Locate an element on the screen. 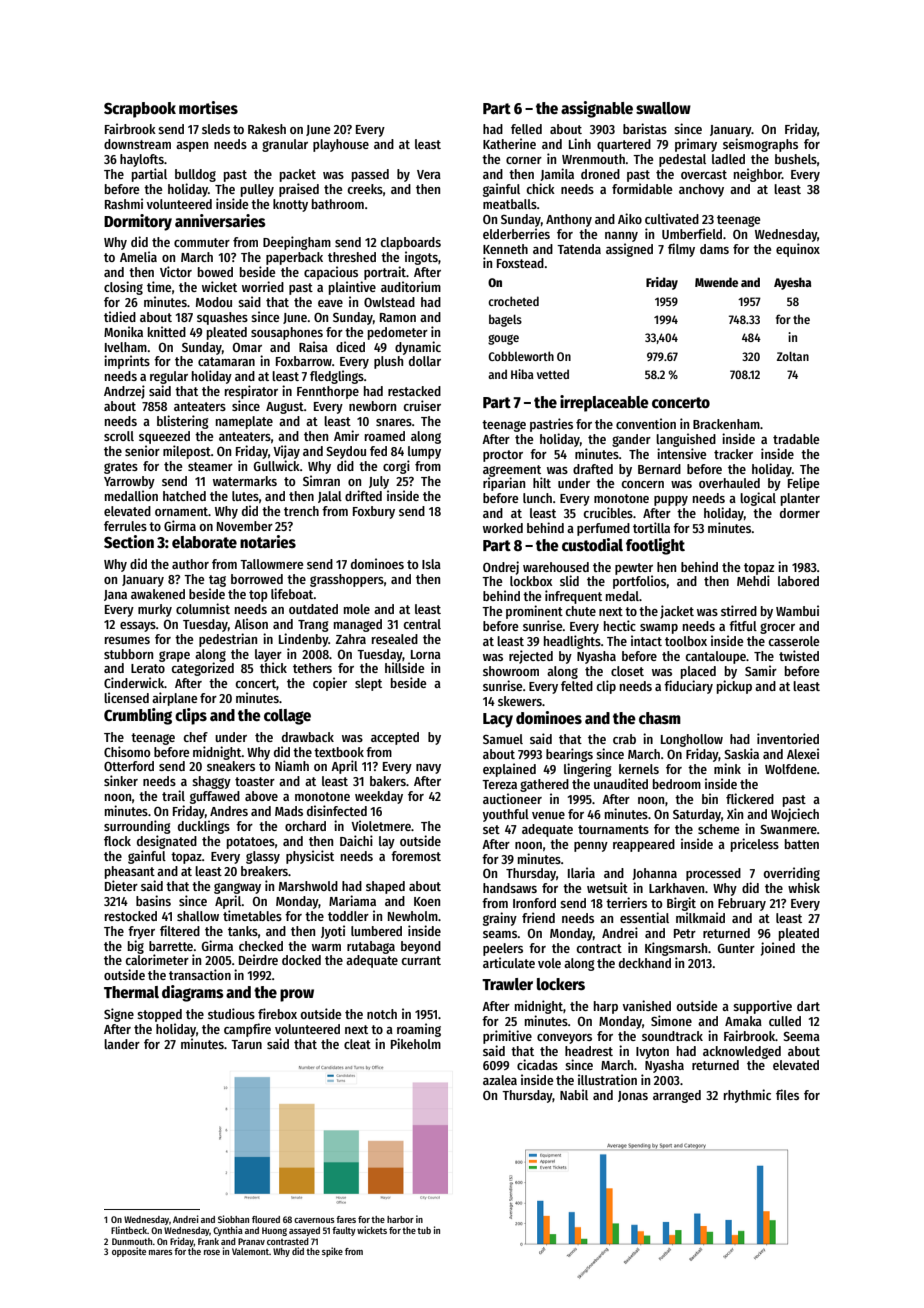 The image size is (924, 1308). Dormitory is located at coordinates (138, 222).
